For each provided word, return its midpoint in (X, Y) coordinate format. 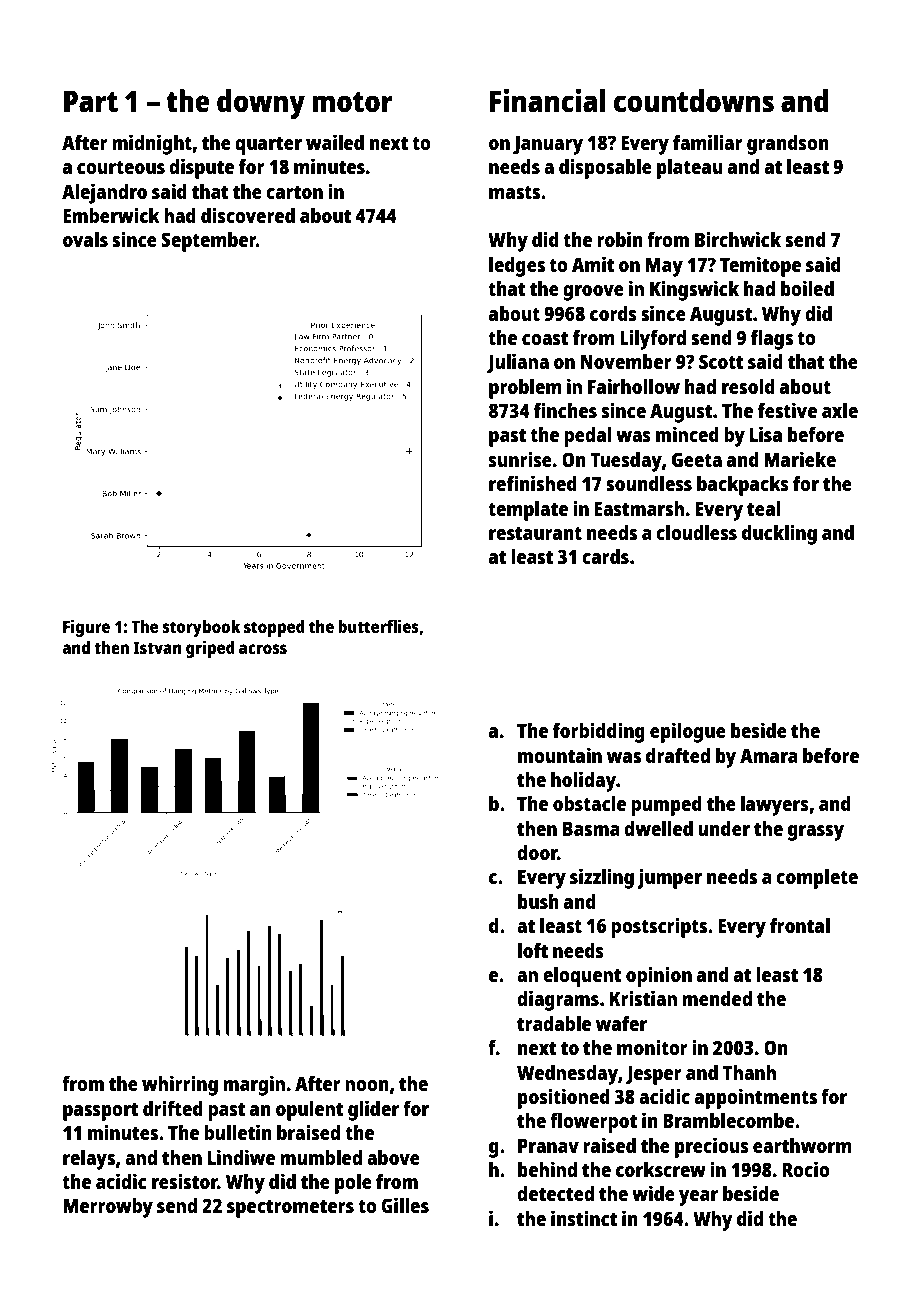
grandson (788, 145)
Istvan (157, 647)
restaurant (535, 533)
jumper (669, 878)
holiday (583, 781)
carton (294, 192)
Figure (86, 628)
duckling (779, 534)
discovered (248, 215)
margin (254, 1085)
